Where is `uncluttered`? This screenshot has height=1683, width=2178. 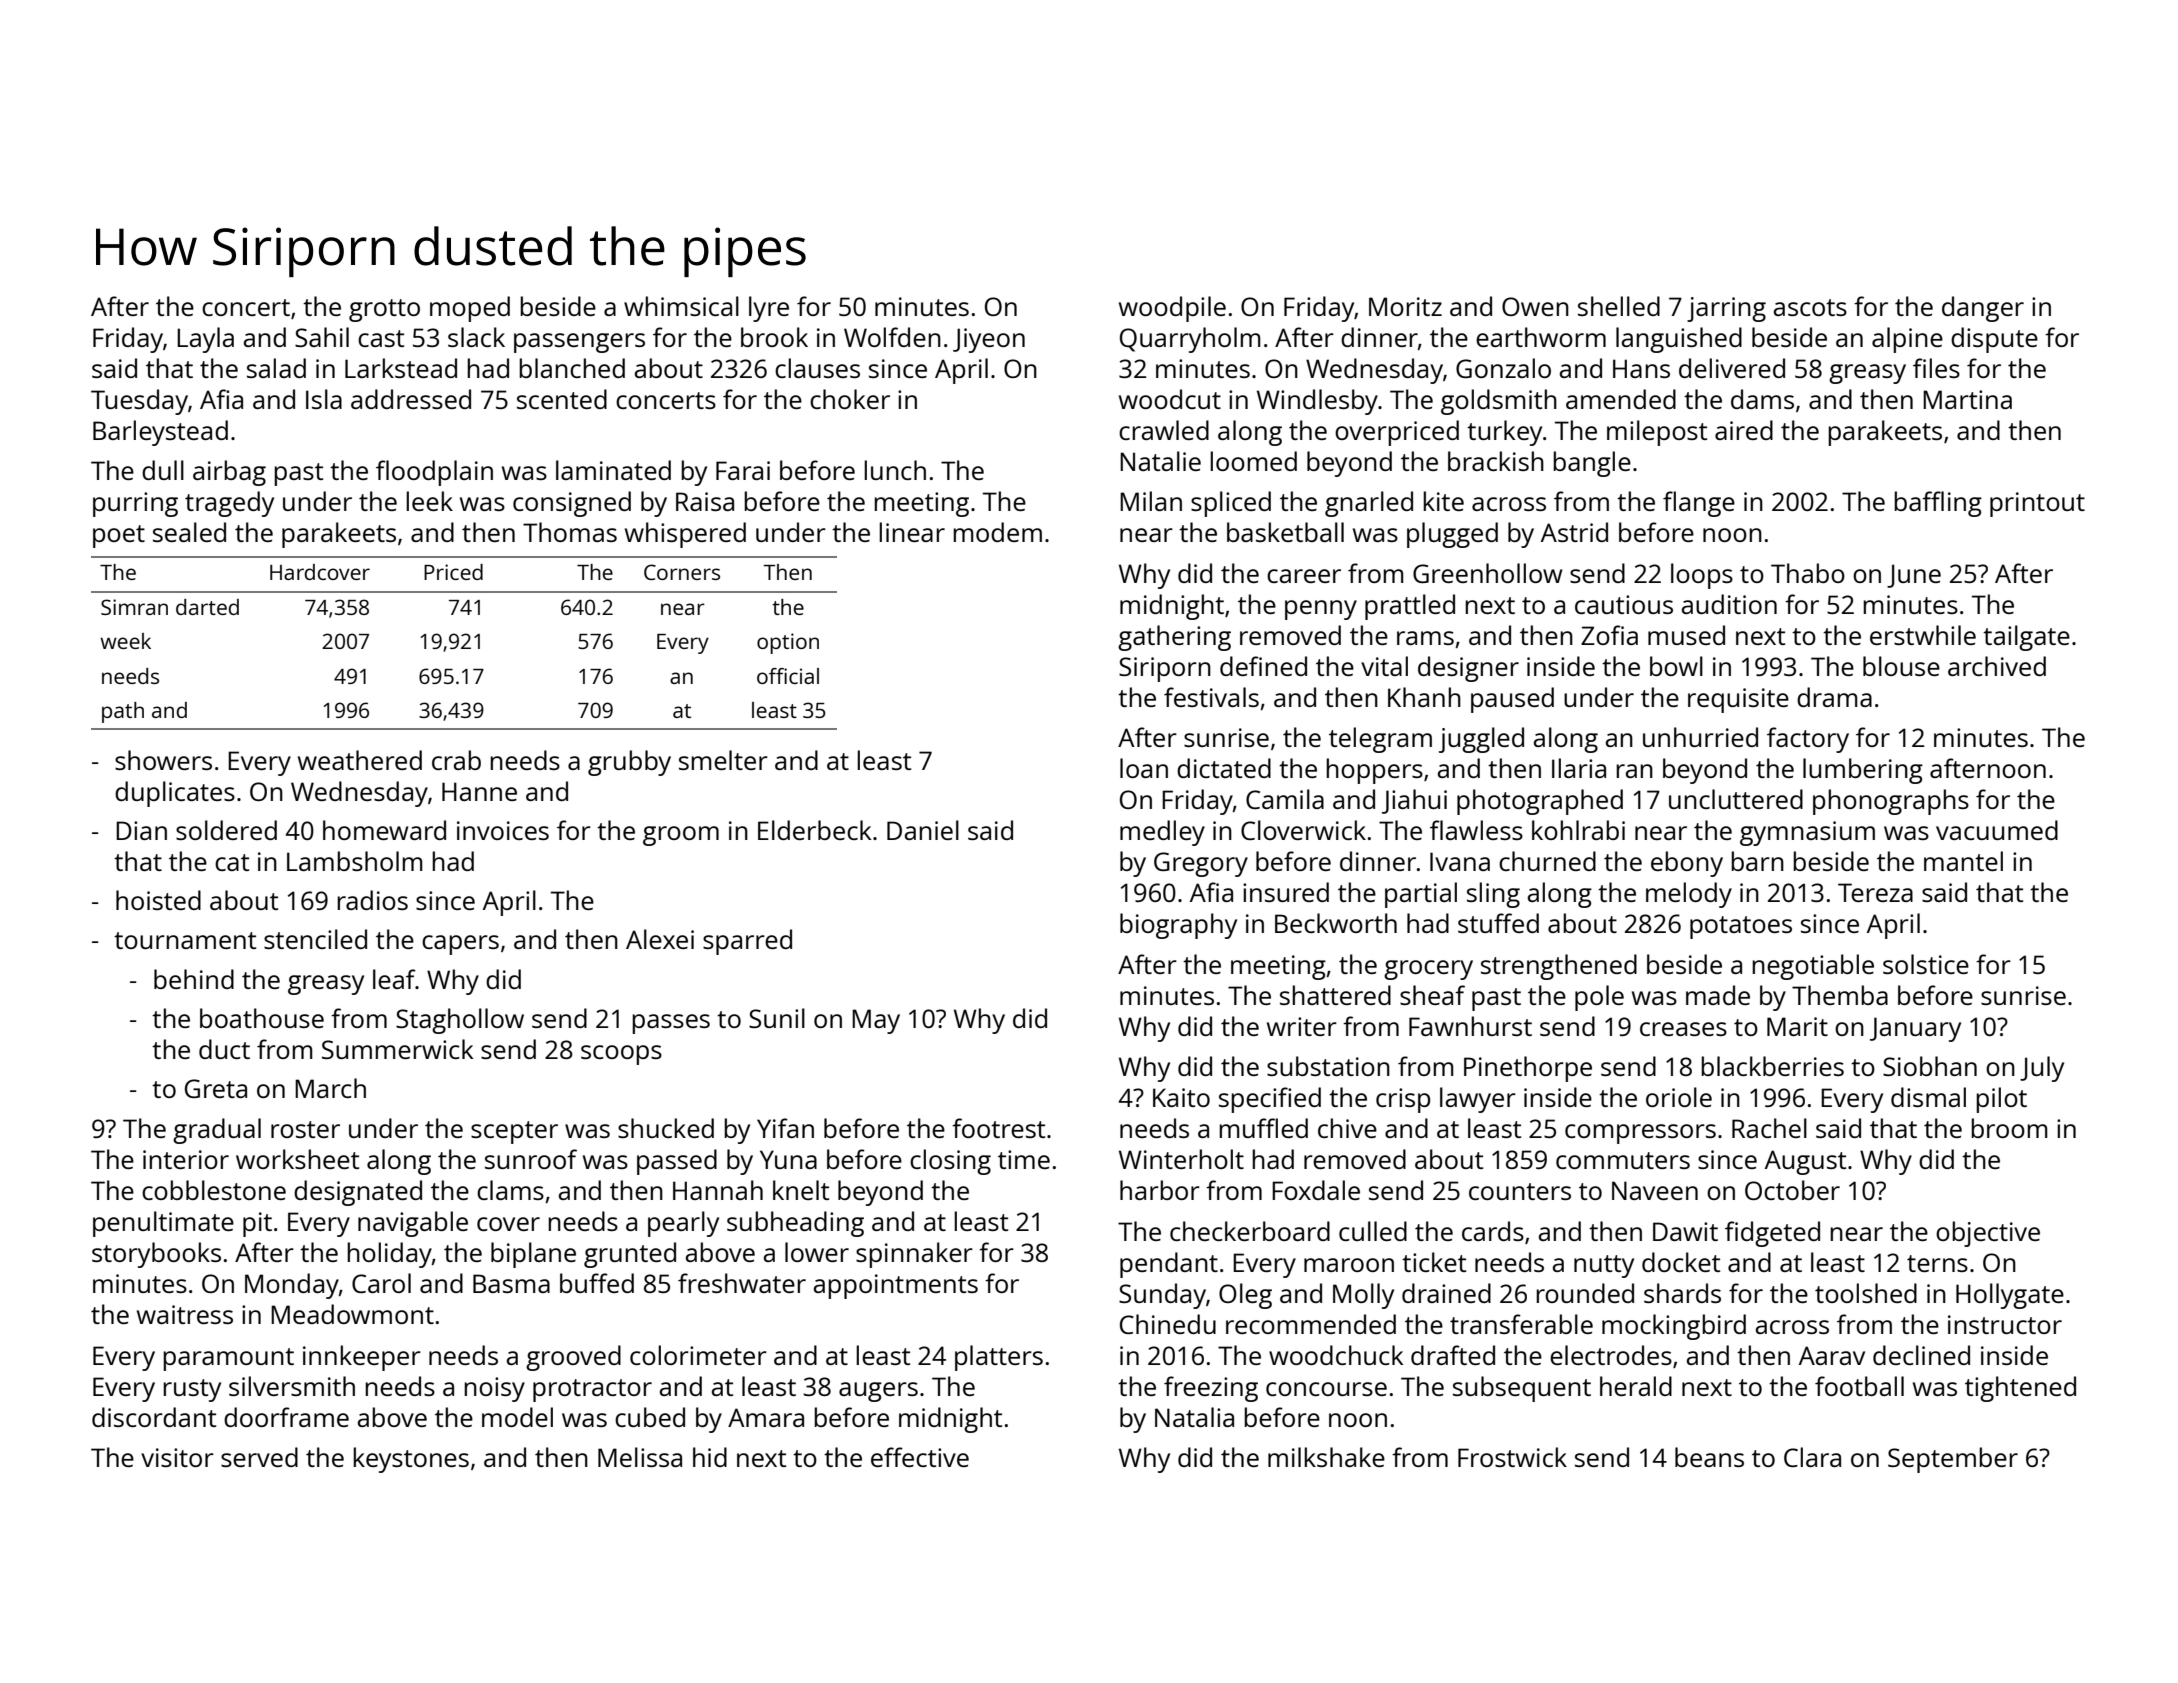 uncluttered is located at coordinates (1736, 799).
